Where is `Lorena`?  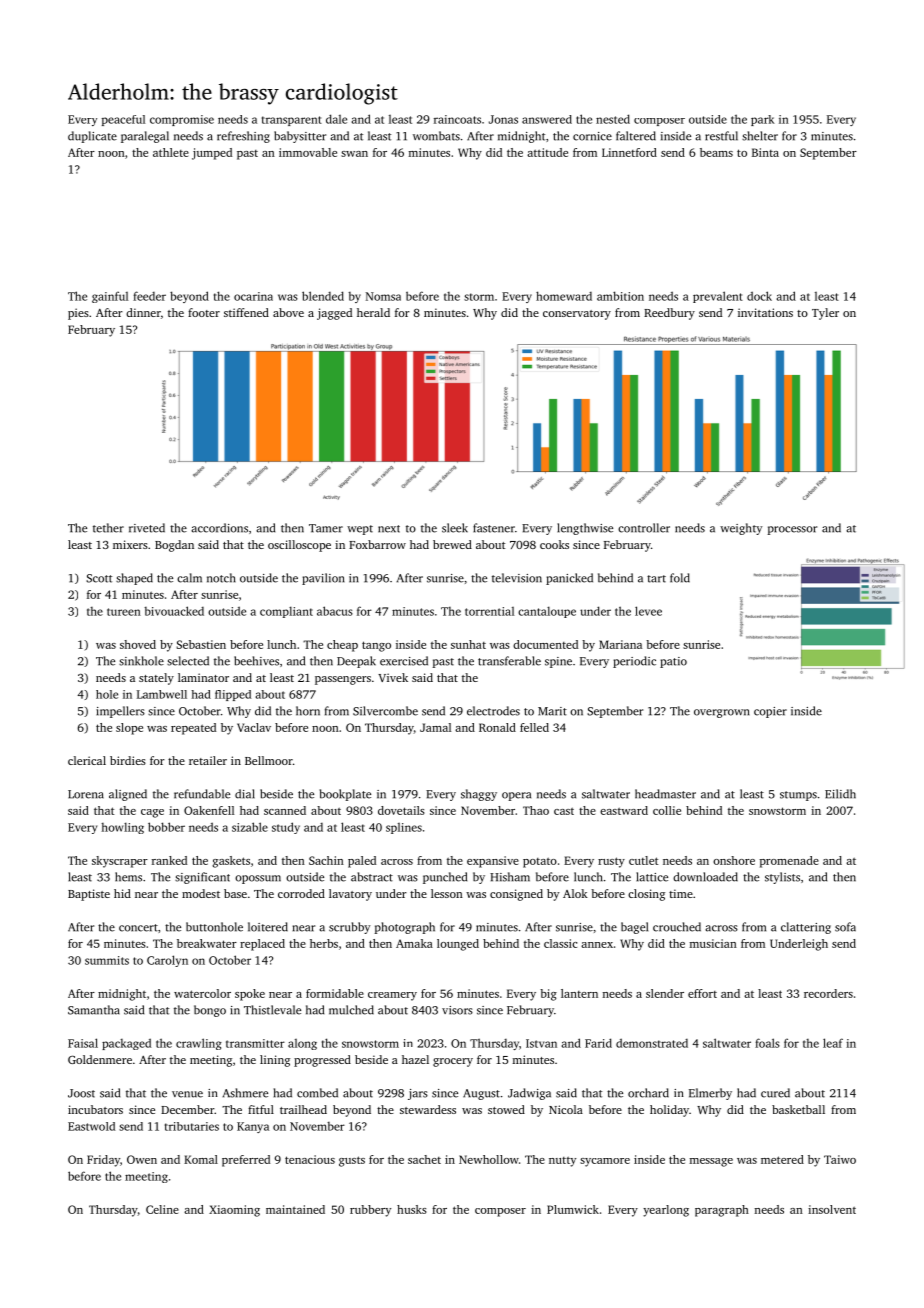
Lorena is located at coordinates (86, 794).
